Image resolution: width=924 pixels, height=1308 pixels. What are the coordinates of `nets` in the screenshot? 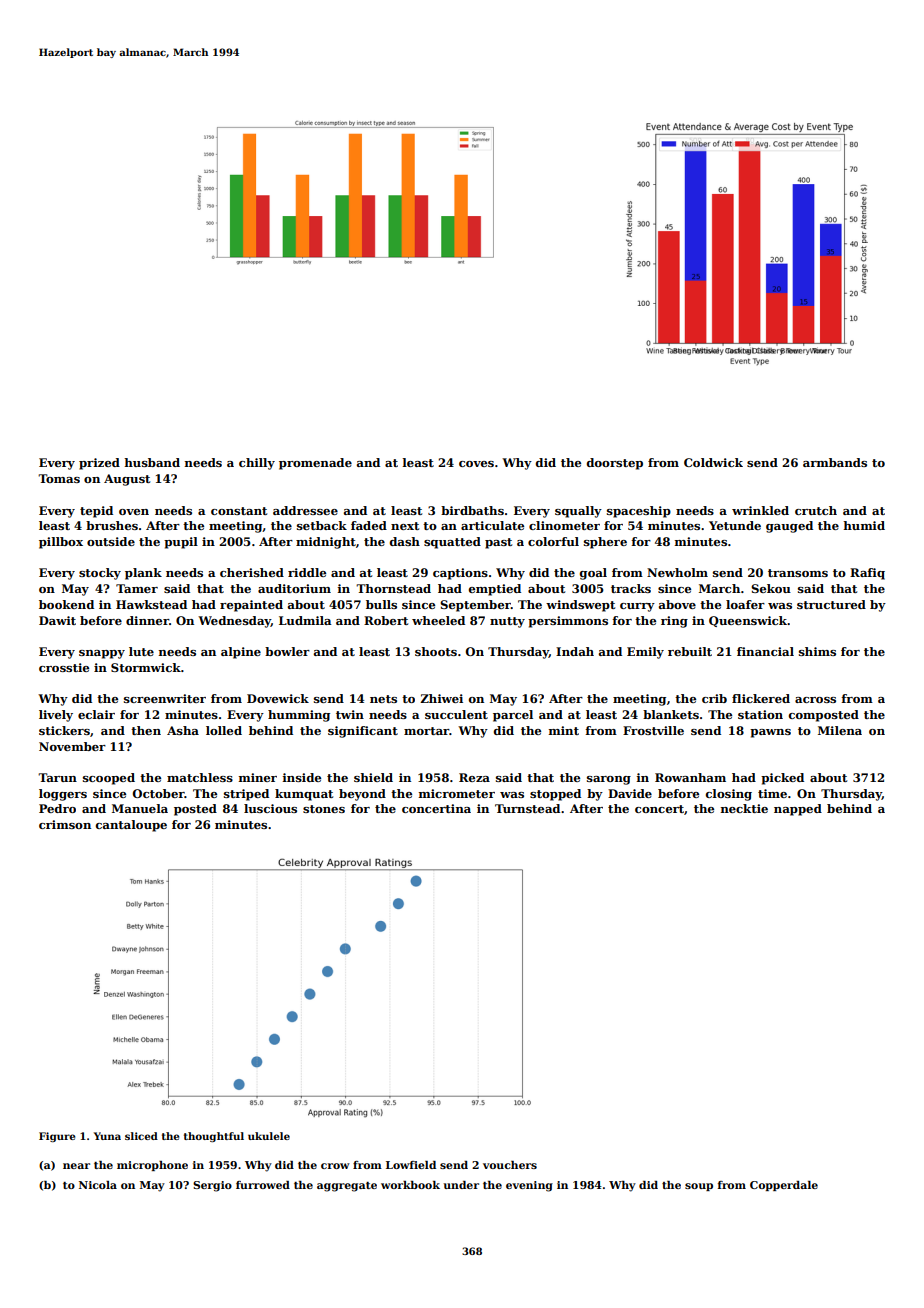 It's located at (383, 699).
